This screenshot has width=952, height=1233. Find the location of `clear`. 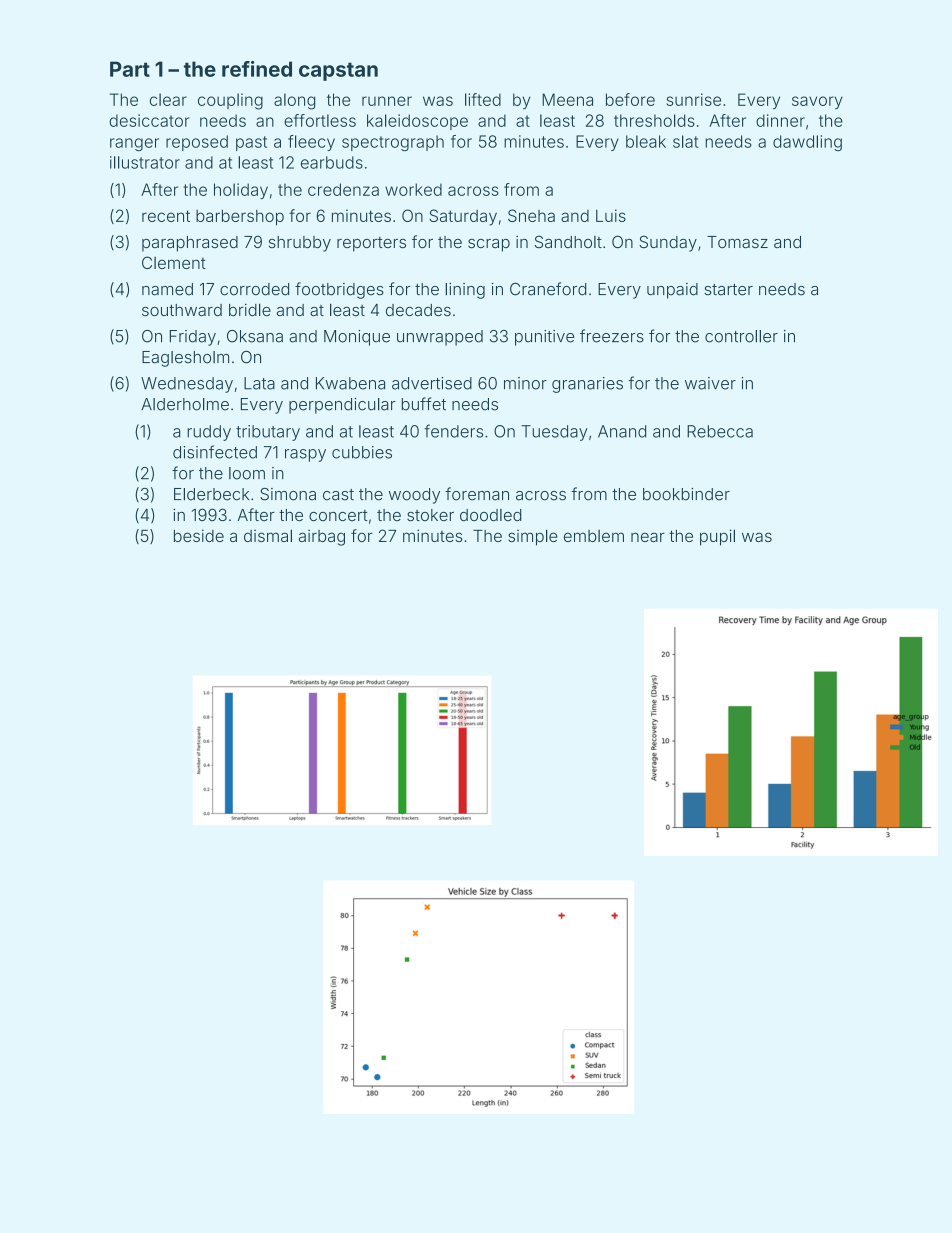

clear is located at coordinates (168, 99).
